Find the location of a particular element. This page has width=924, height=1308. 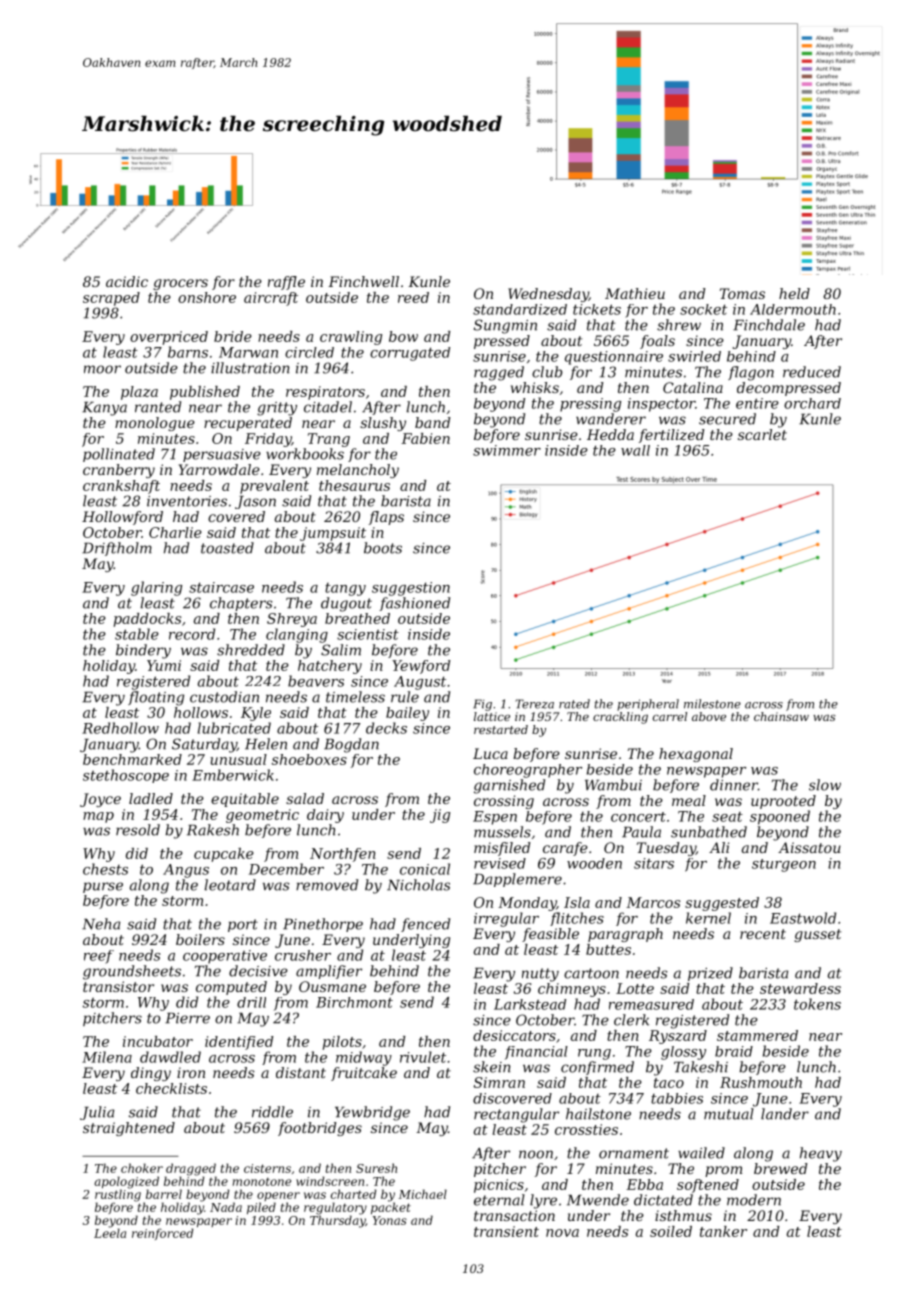

Yonas is located at coordinates (390, 1220).
